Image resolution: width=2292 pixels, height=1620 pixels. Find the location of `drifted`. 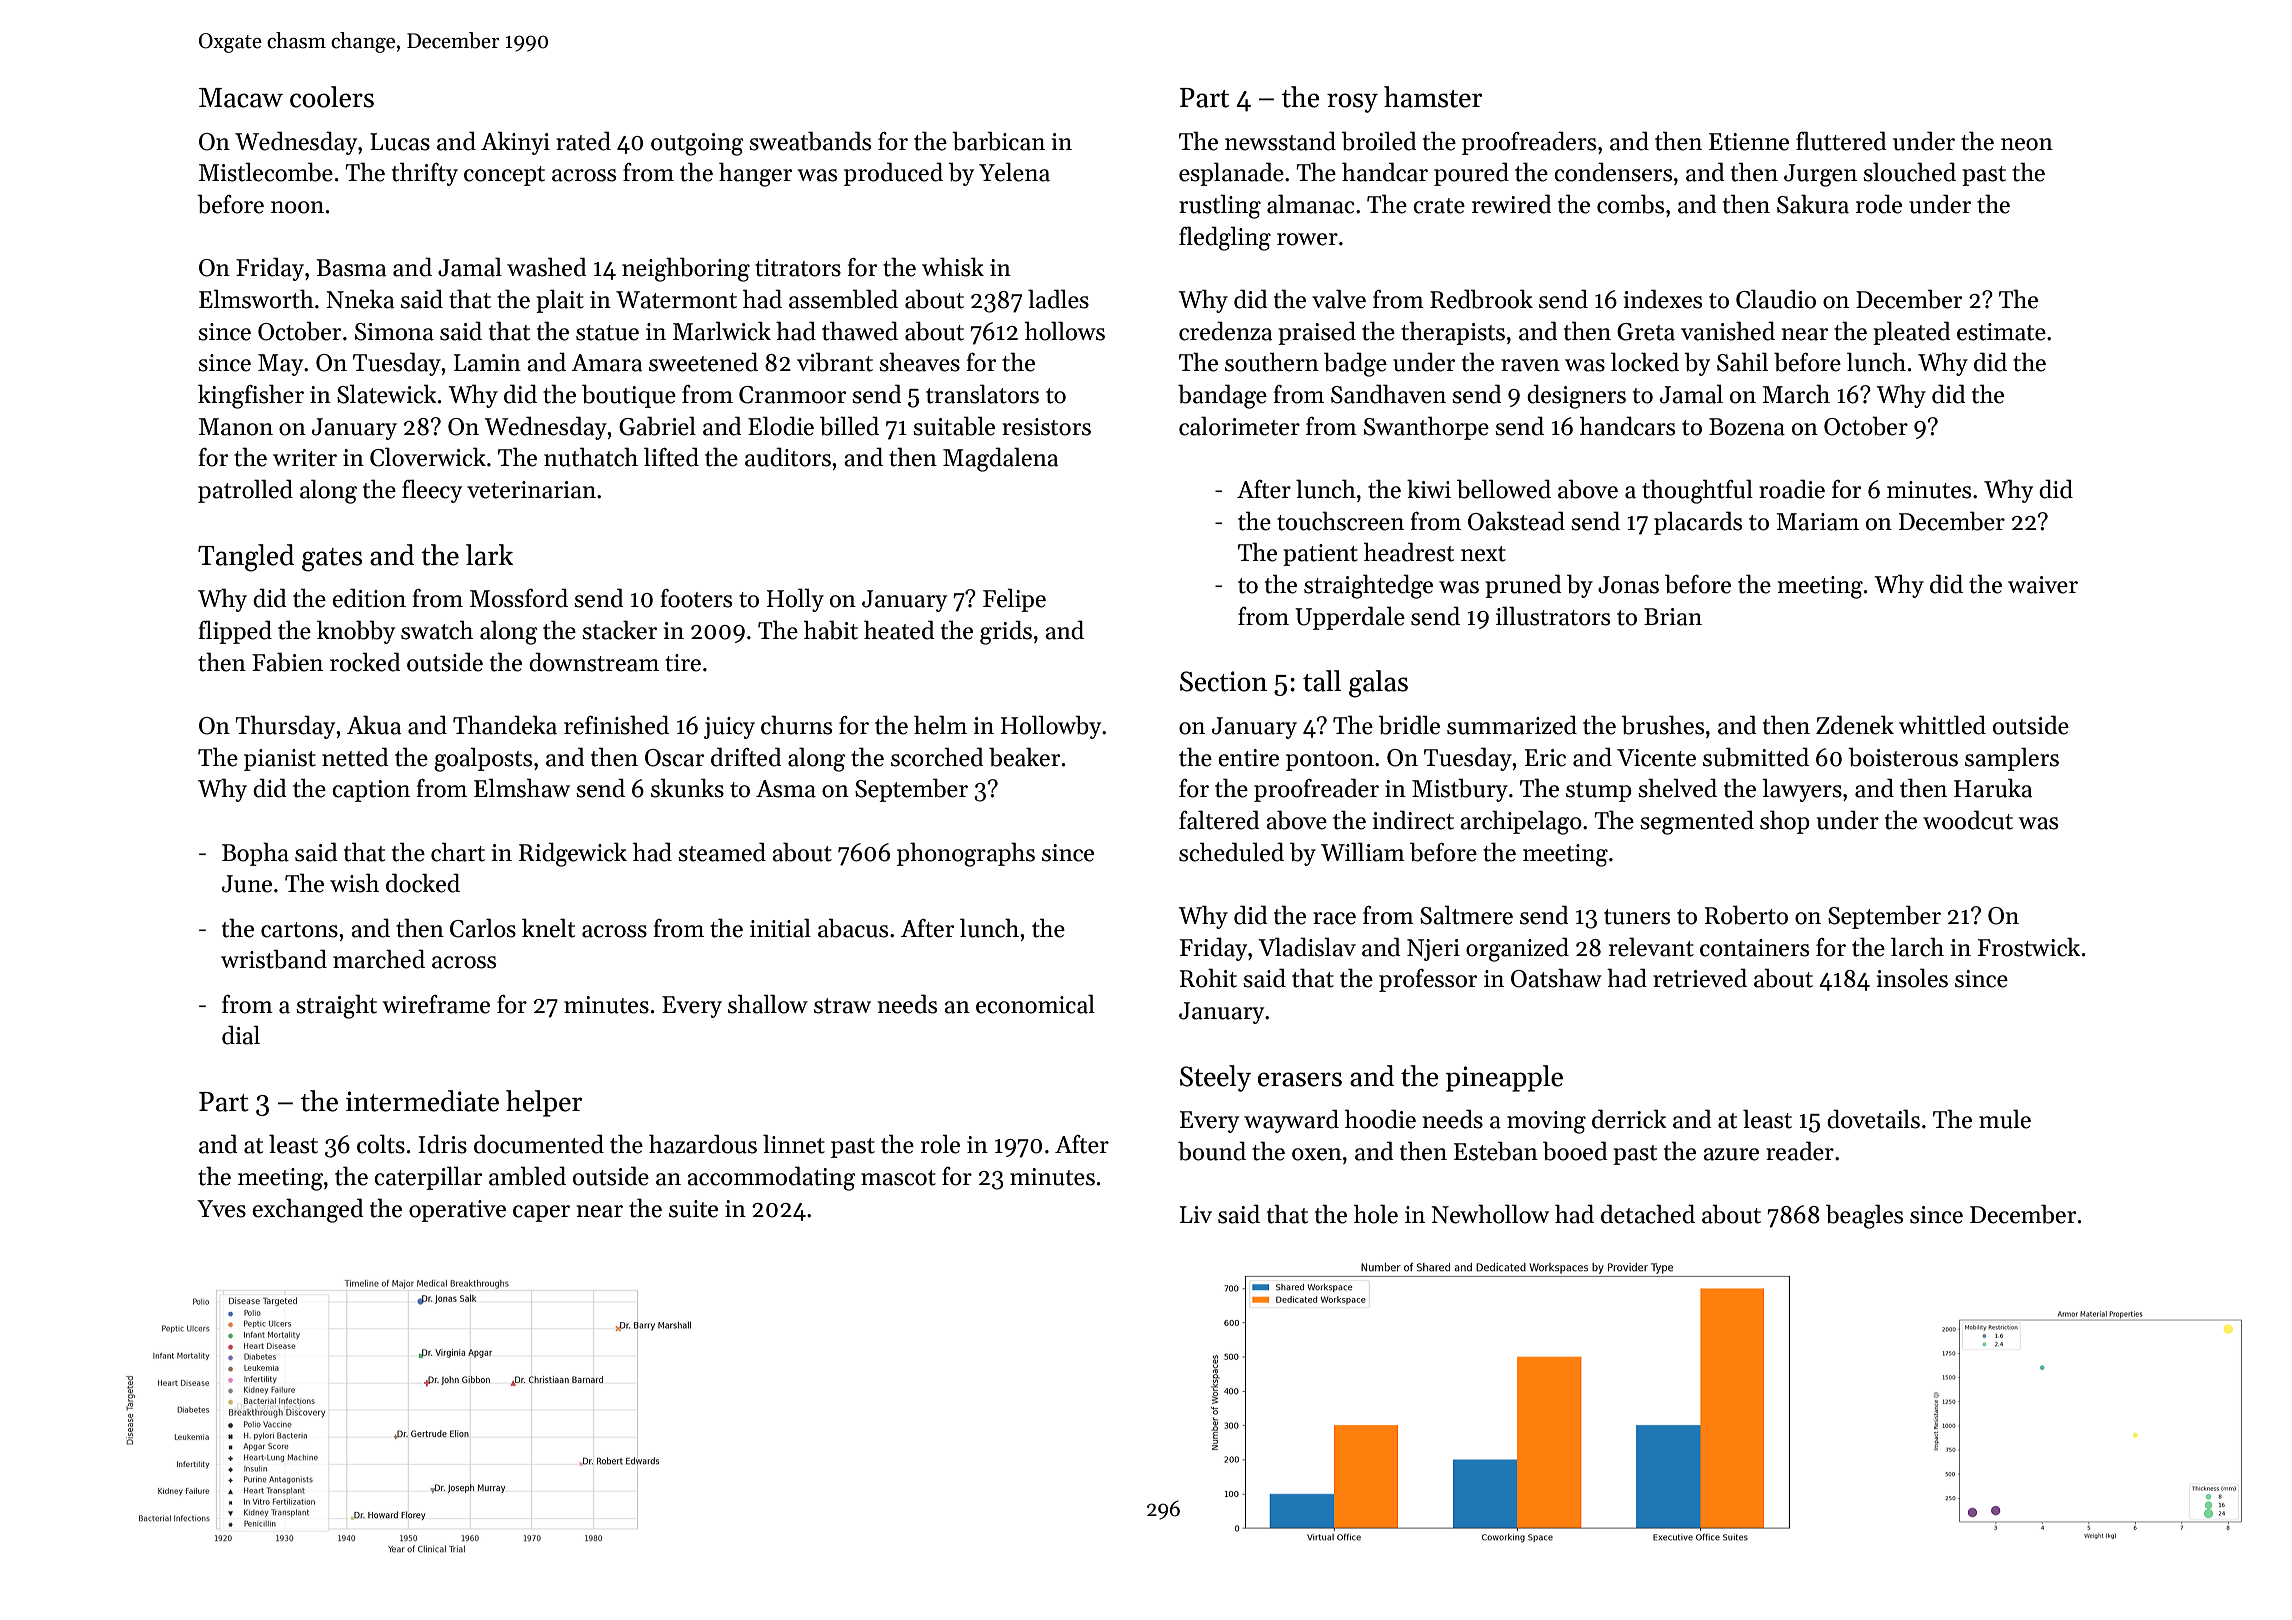

drifted is located at coordinates (746, 757).
